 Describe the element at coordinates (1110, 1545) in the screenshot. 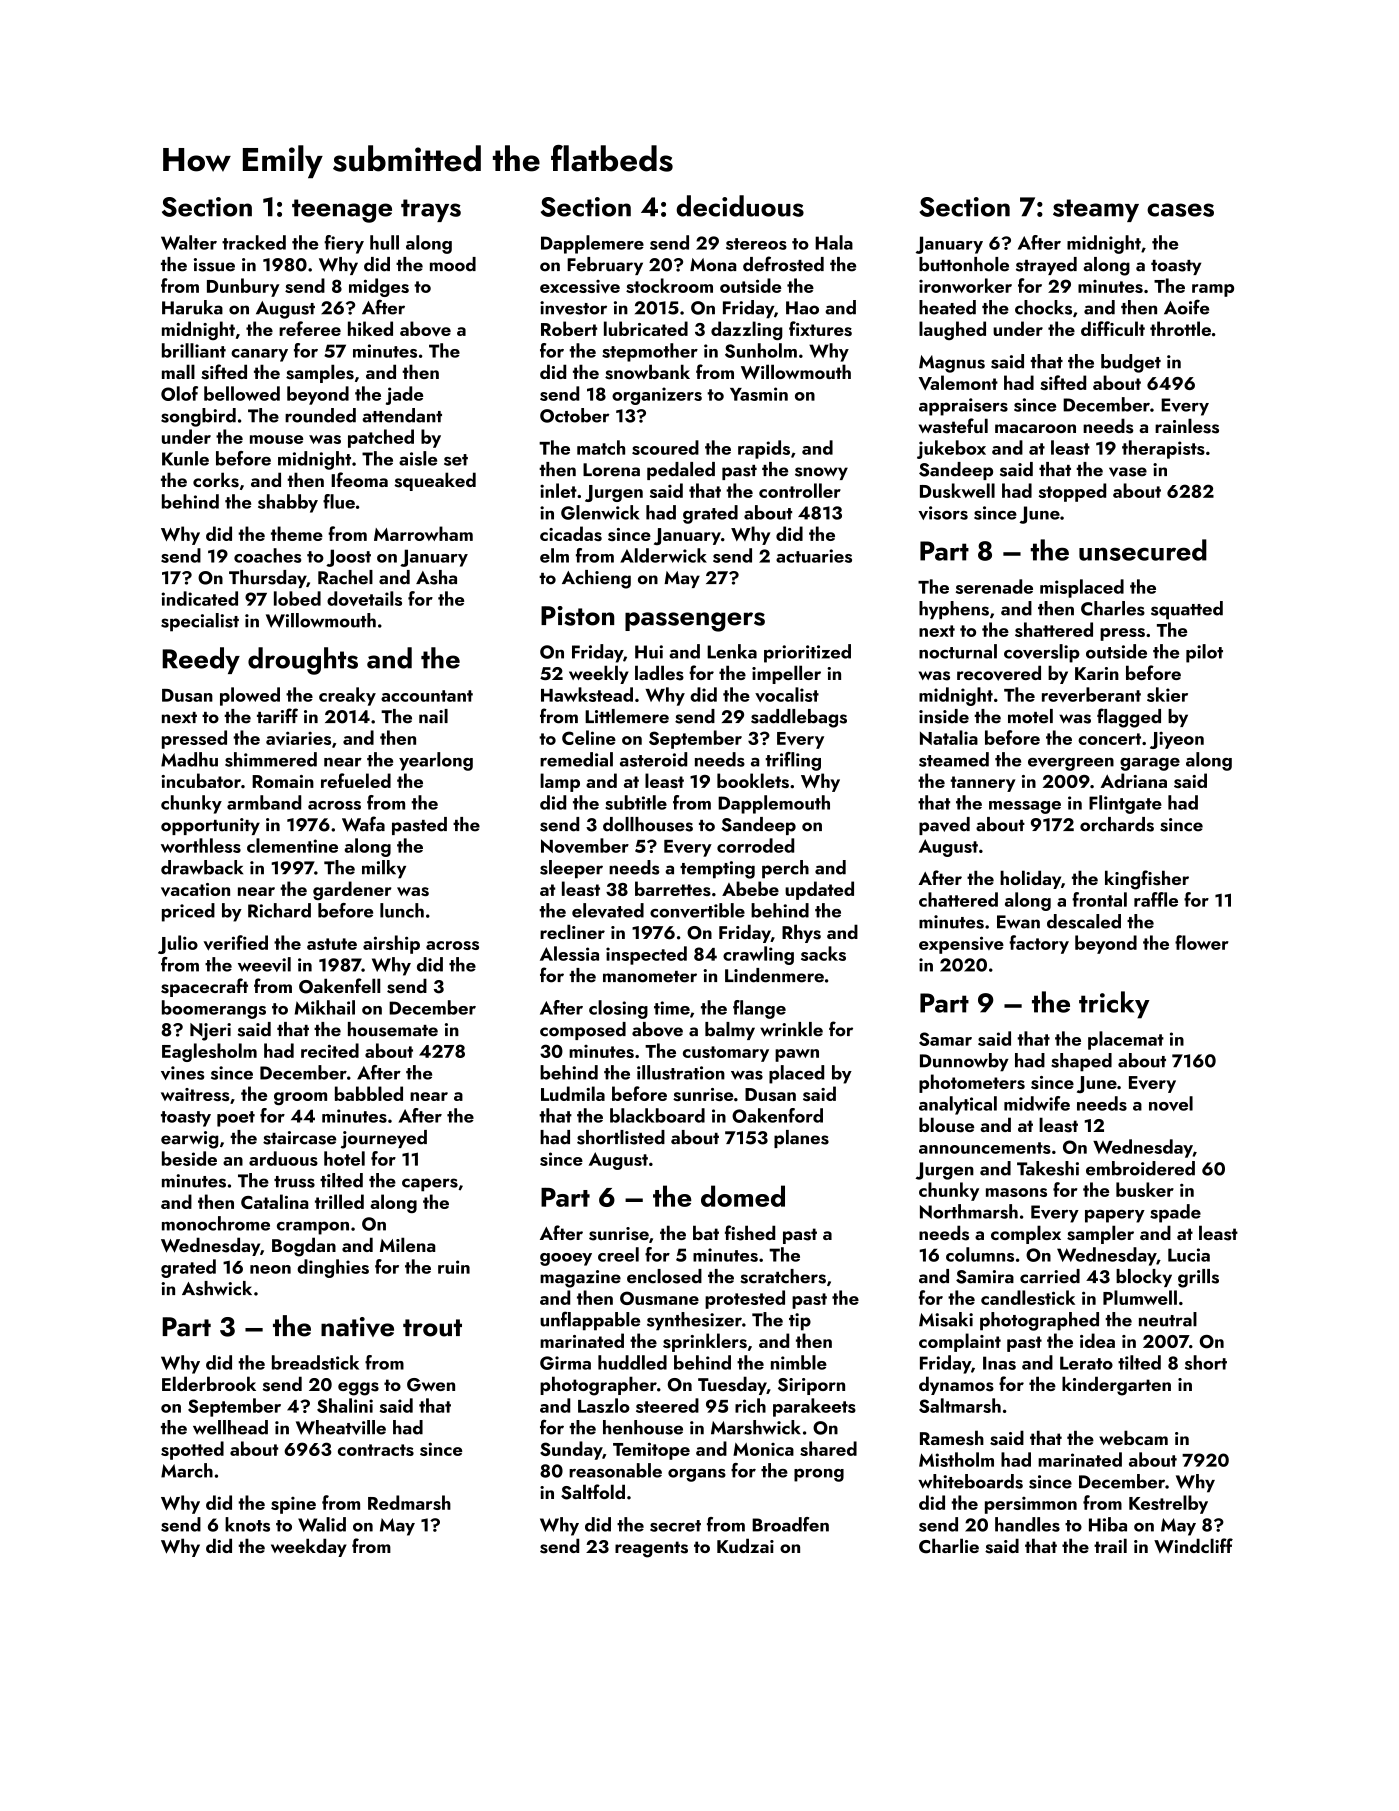

I see `trail` at that location.
